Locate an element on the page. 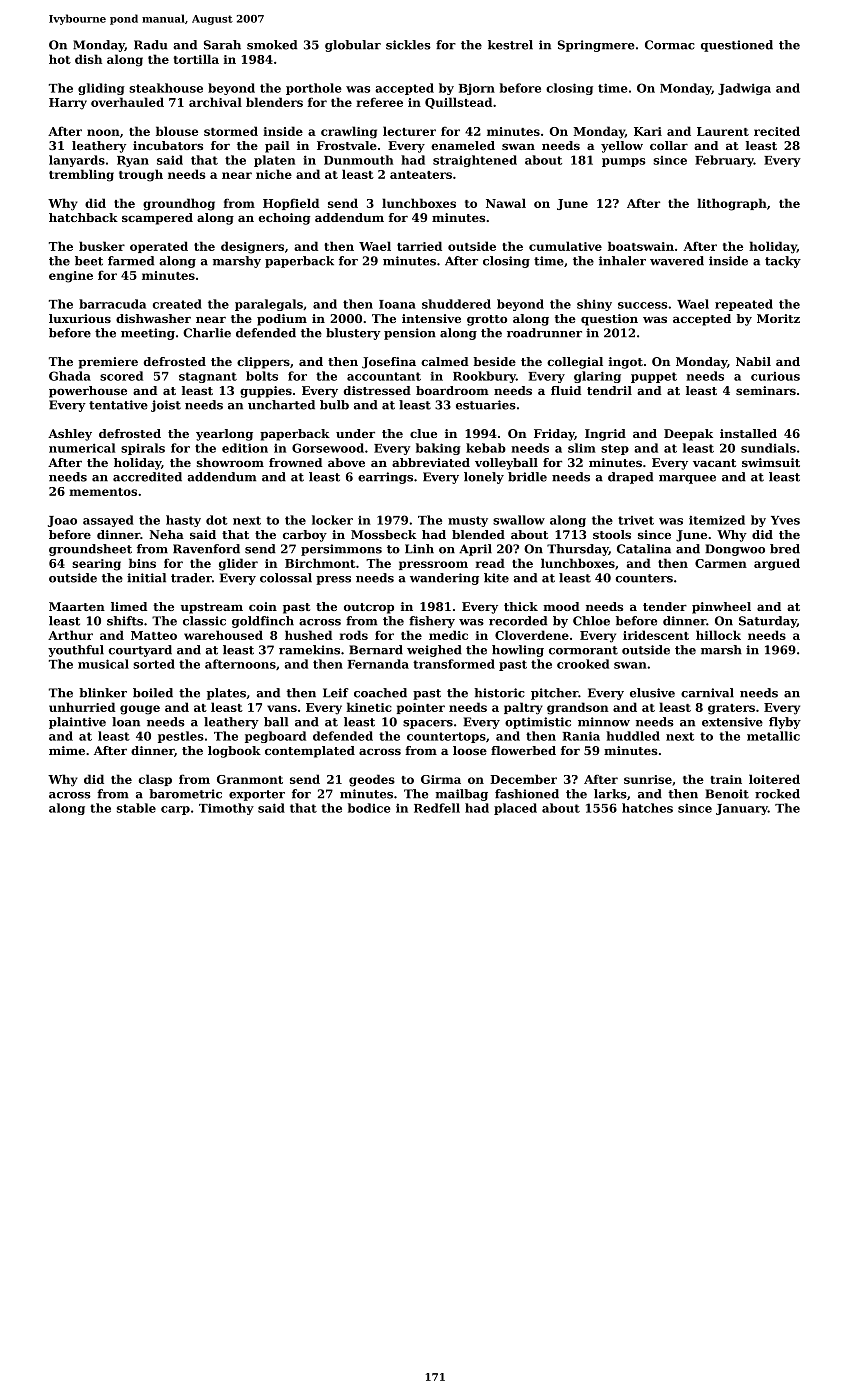  persimmons is located at coordinates (341, 550).
